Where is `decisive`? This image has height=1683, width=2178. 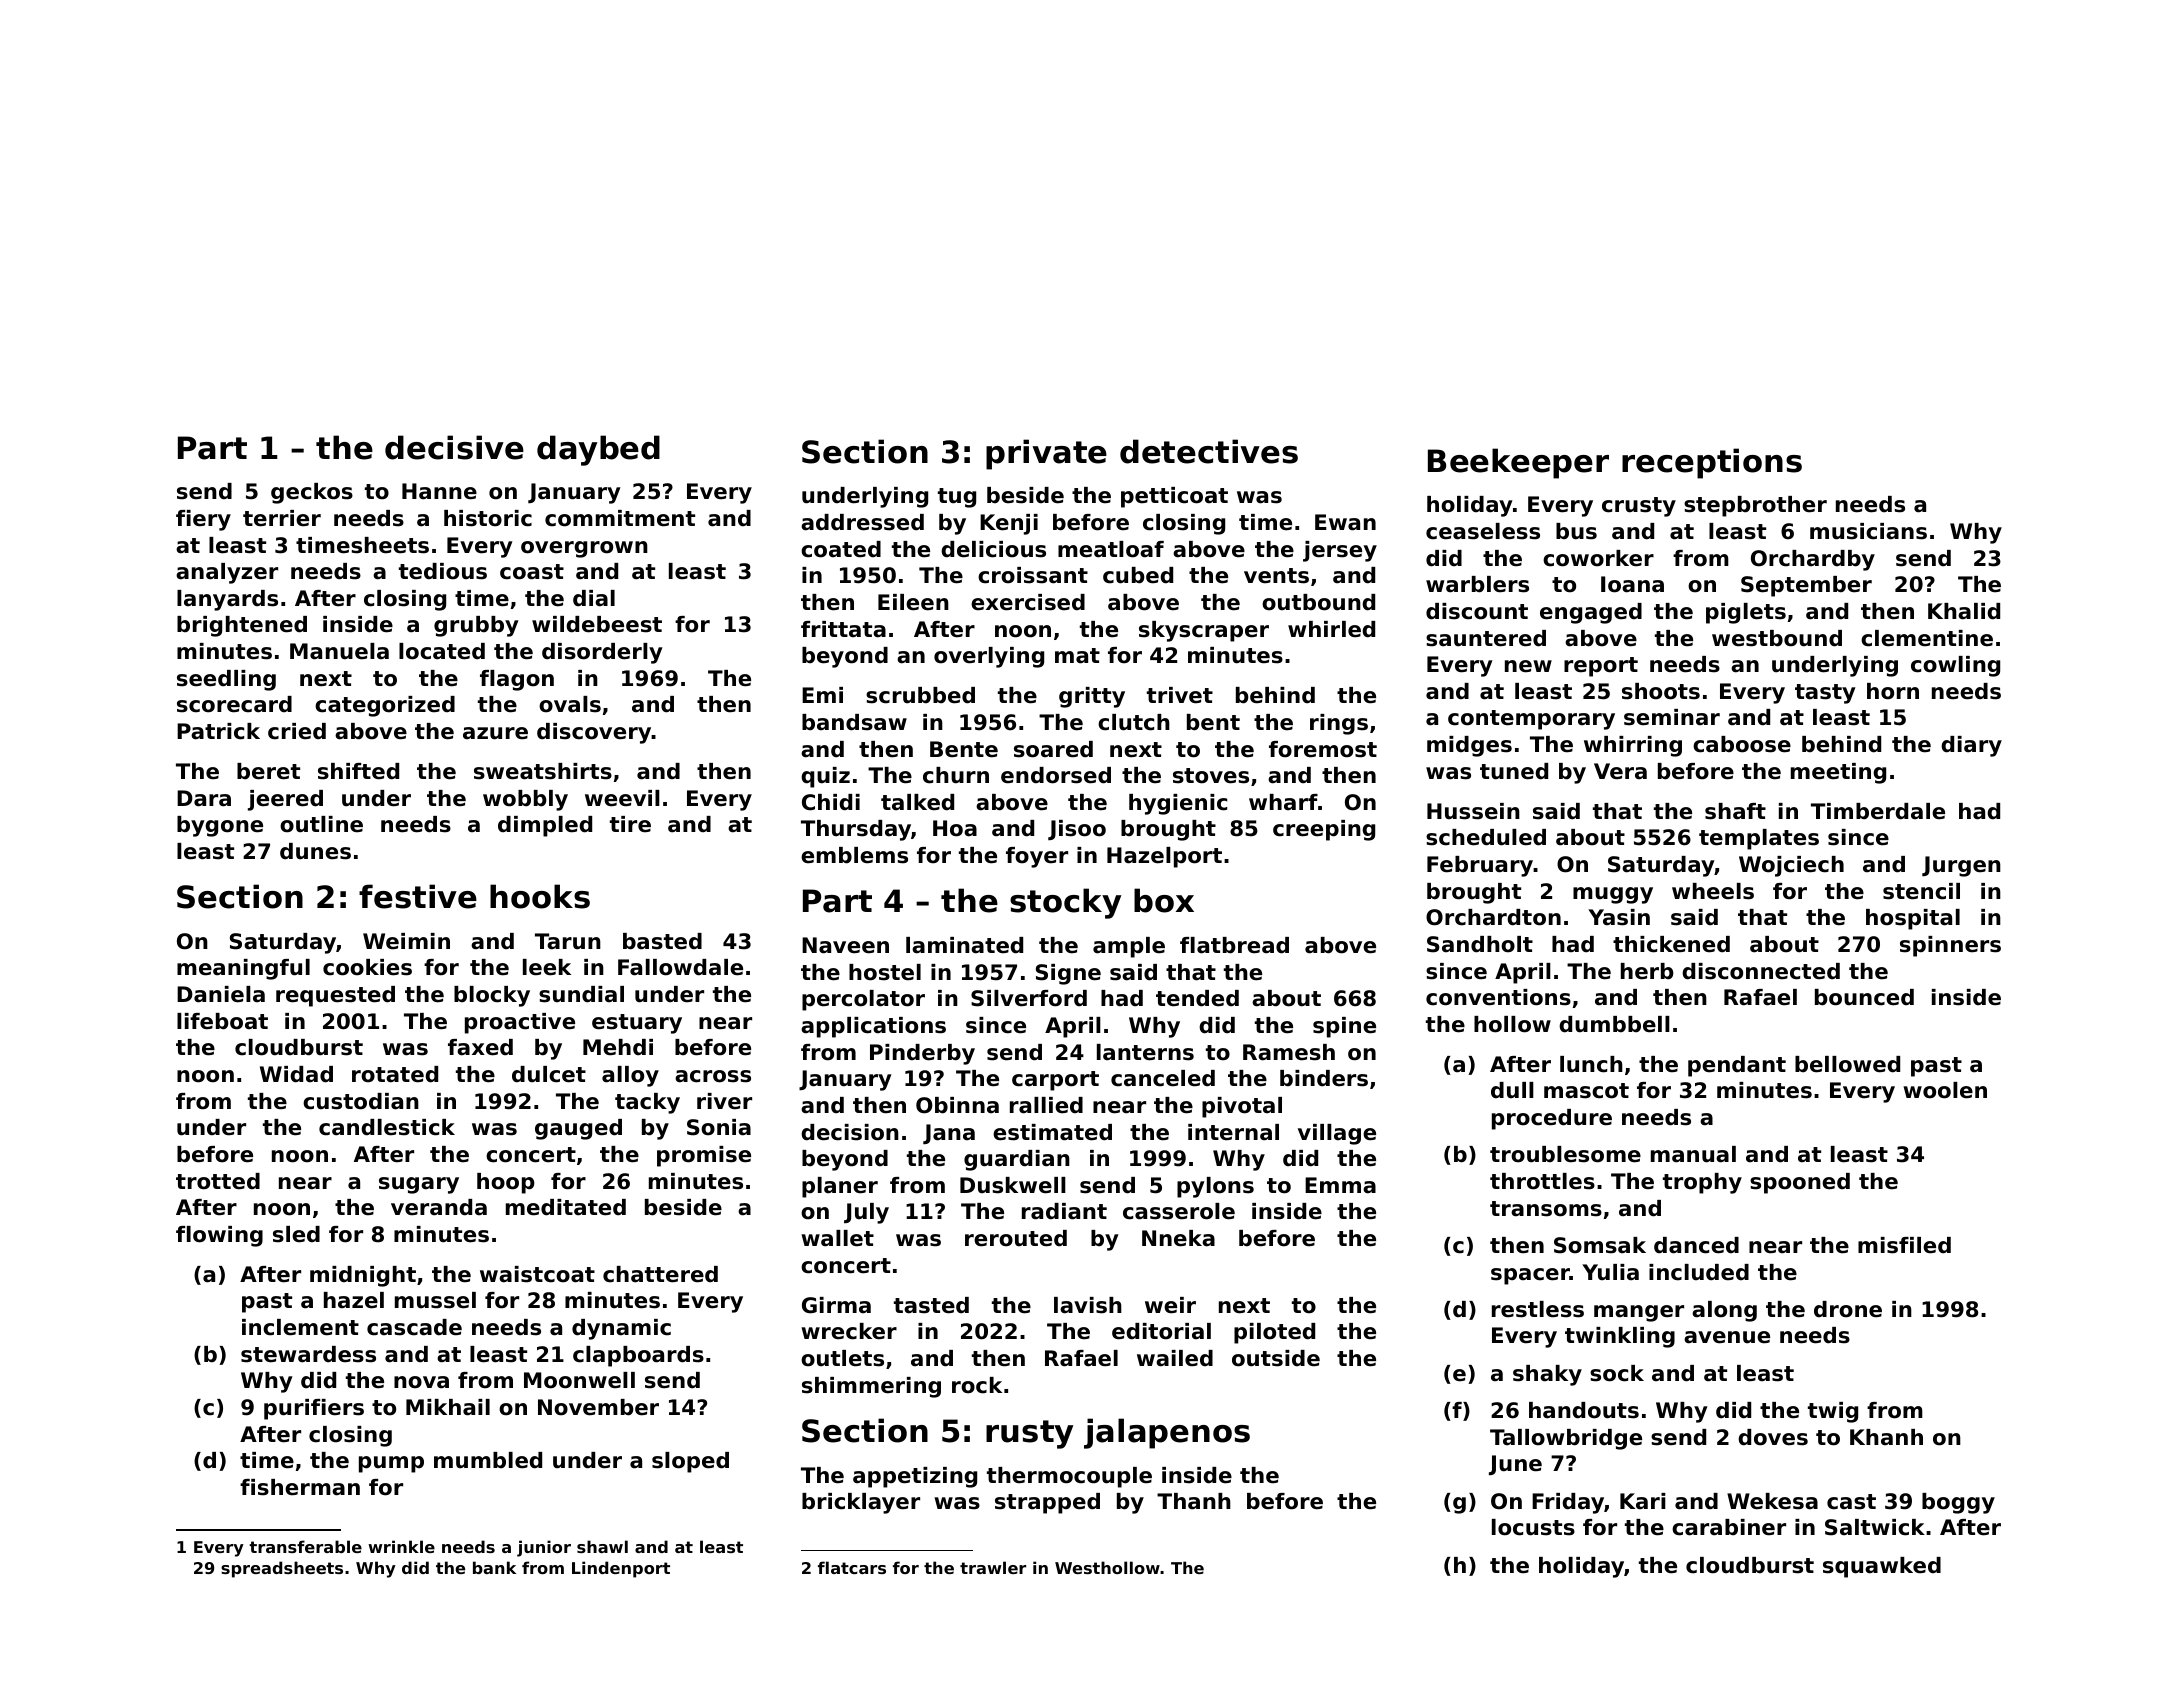
decisive is located at coordinates (454, 447).
